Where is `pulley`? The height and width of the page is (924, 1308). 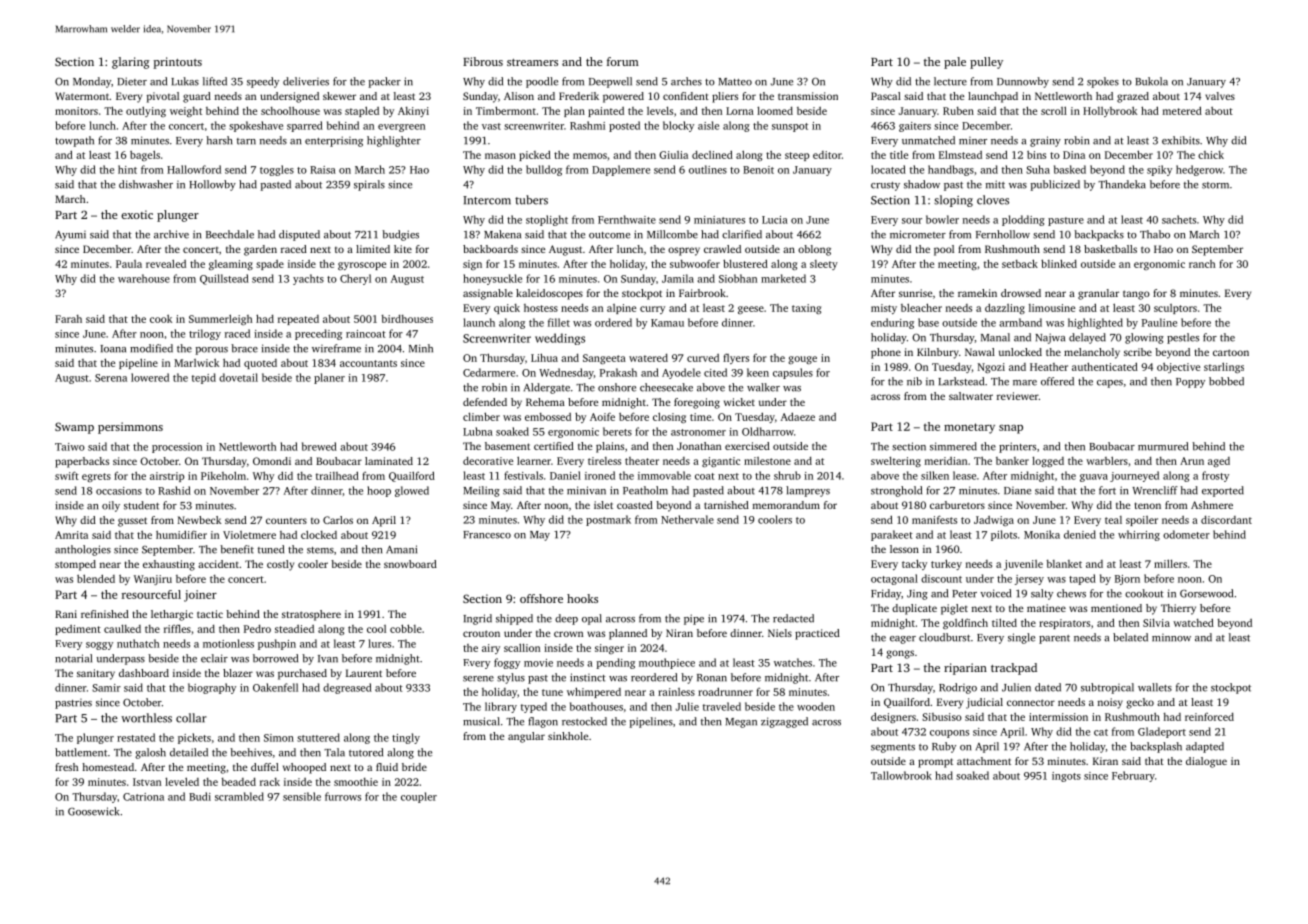 pulley is located at coordinates (986, 63).
